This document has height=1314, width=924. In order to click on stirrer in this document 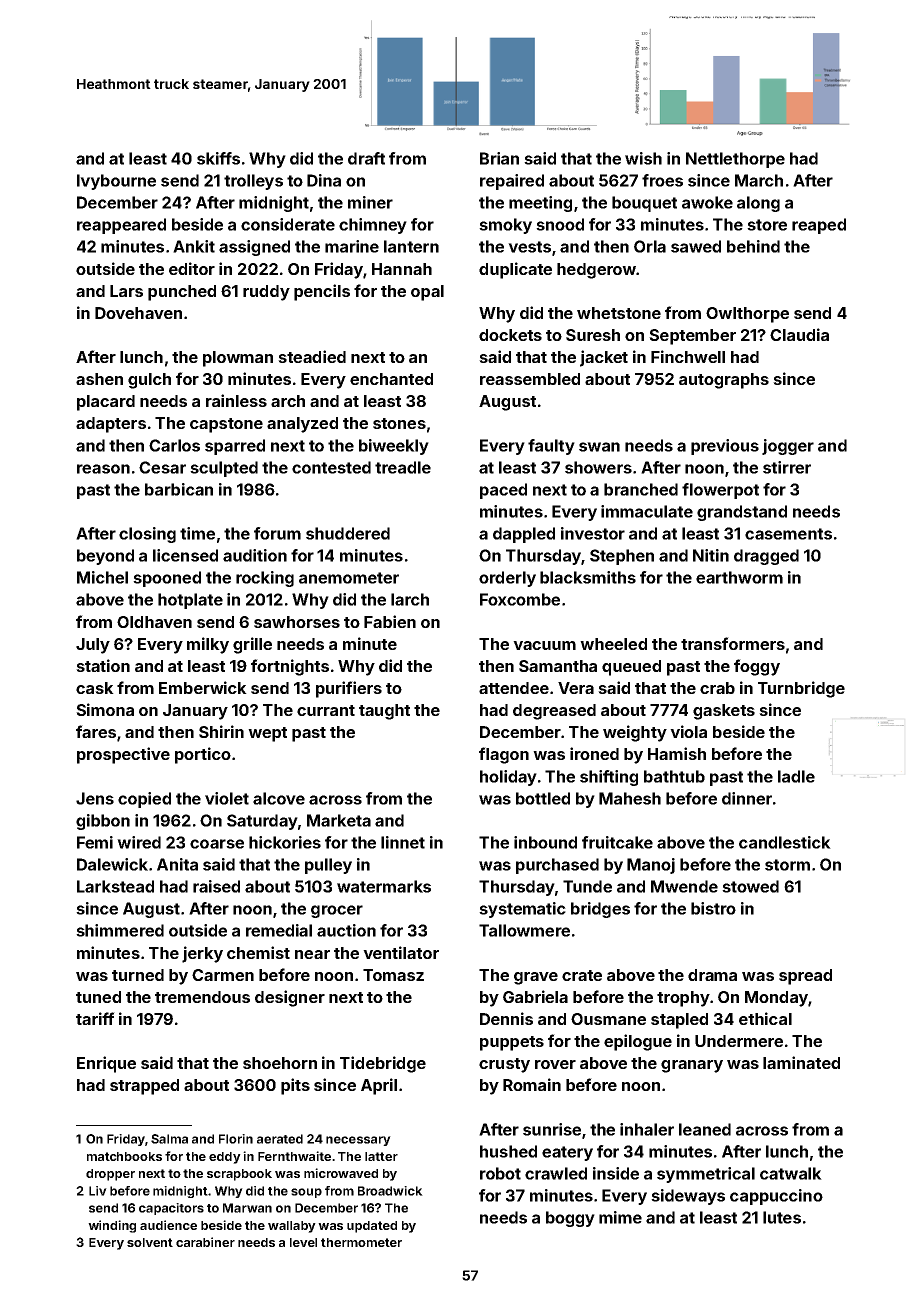, I will do `click(787, 467)`.
